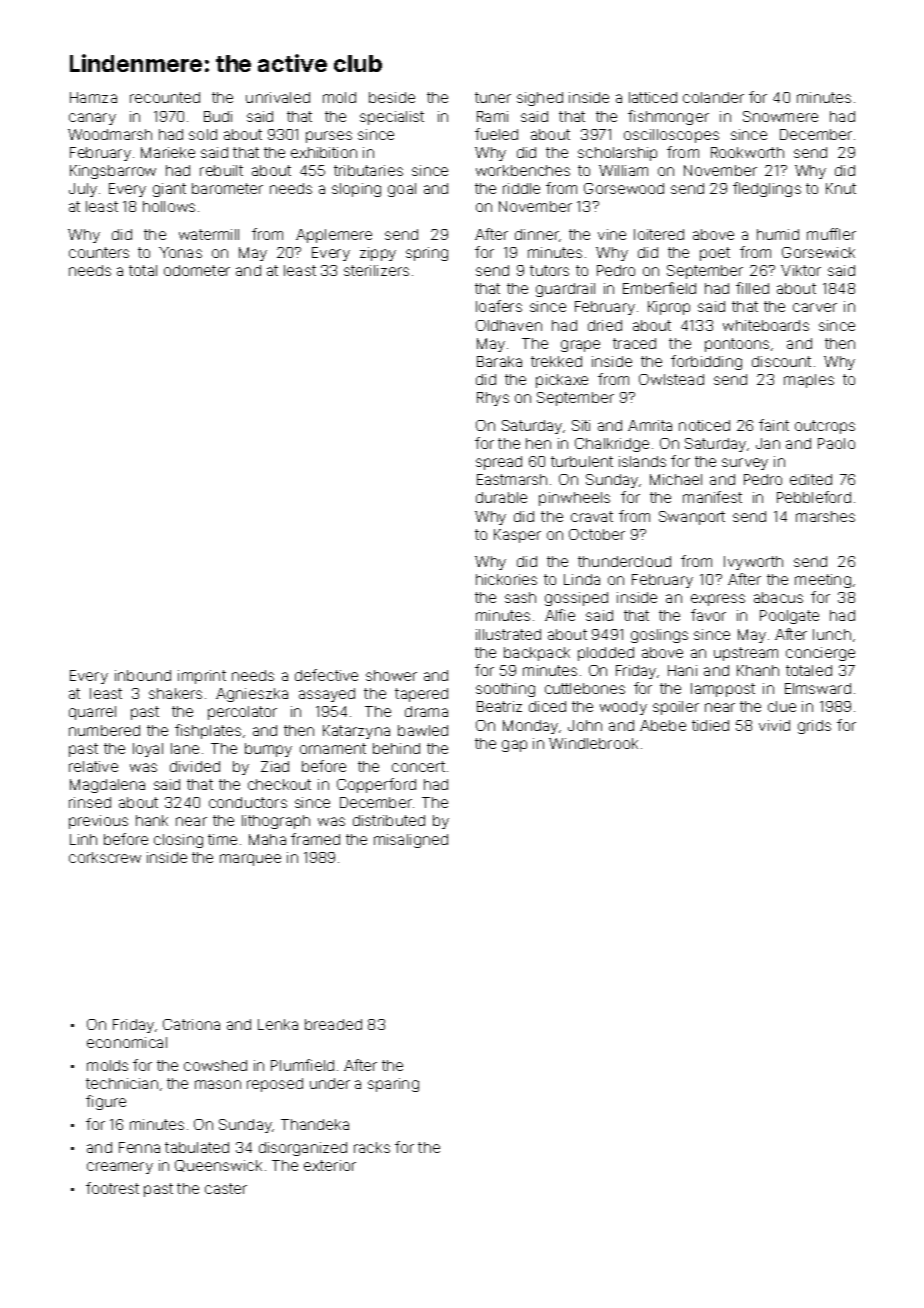 This page has width=924, height=1308. What do you see at coordinates (818, 688) in the page?
I see `Elmsward` at bounding box center [818, 688].
